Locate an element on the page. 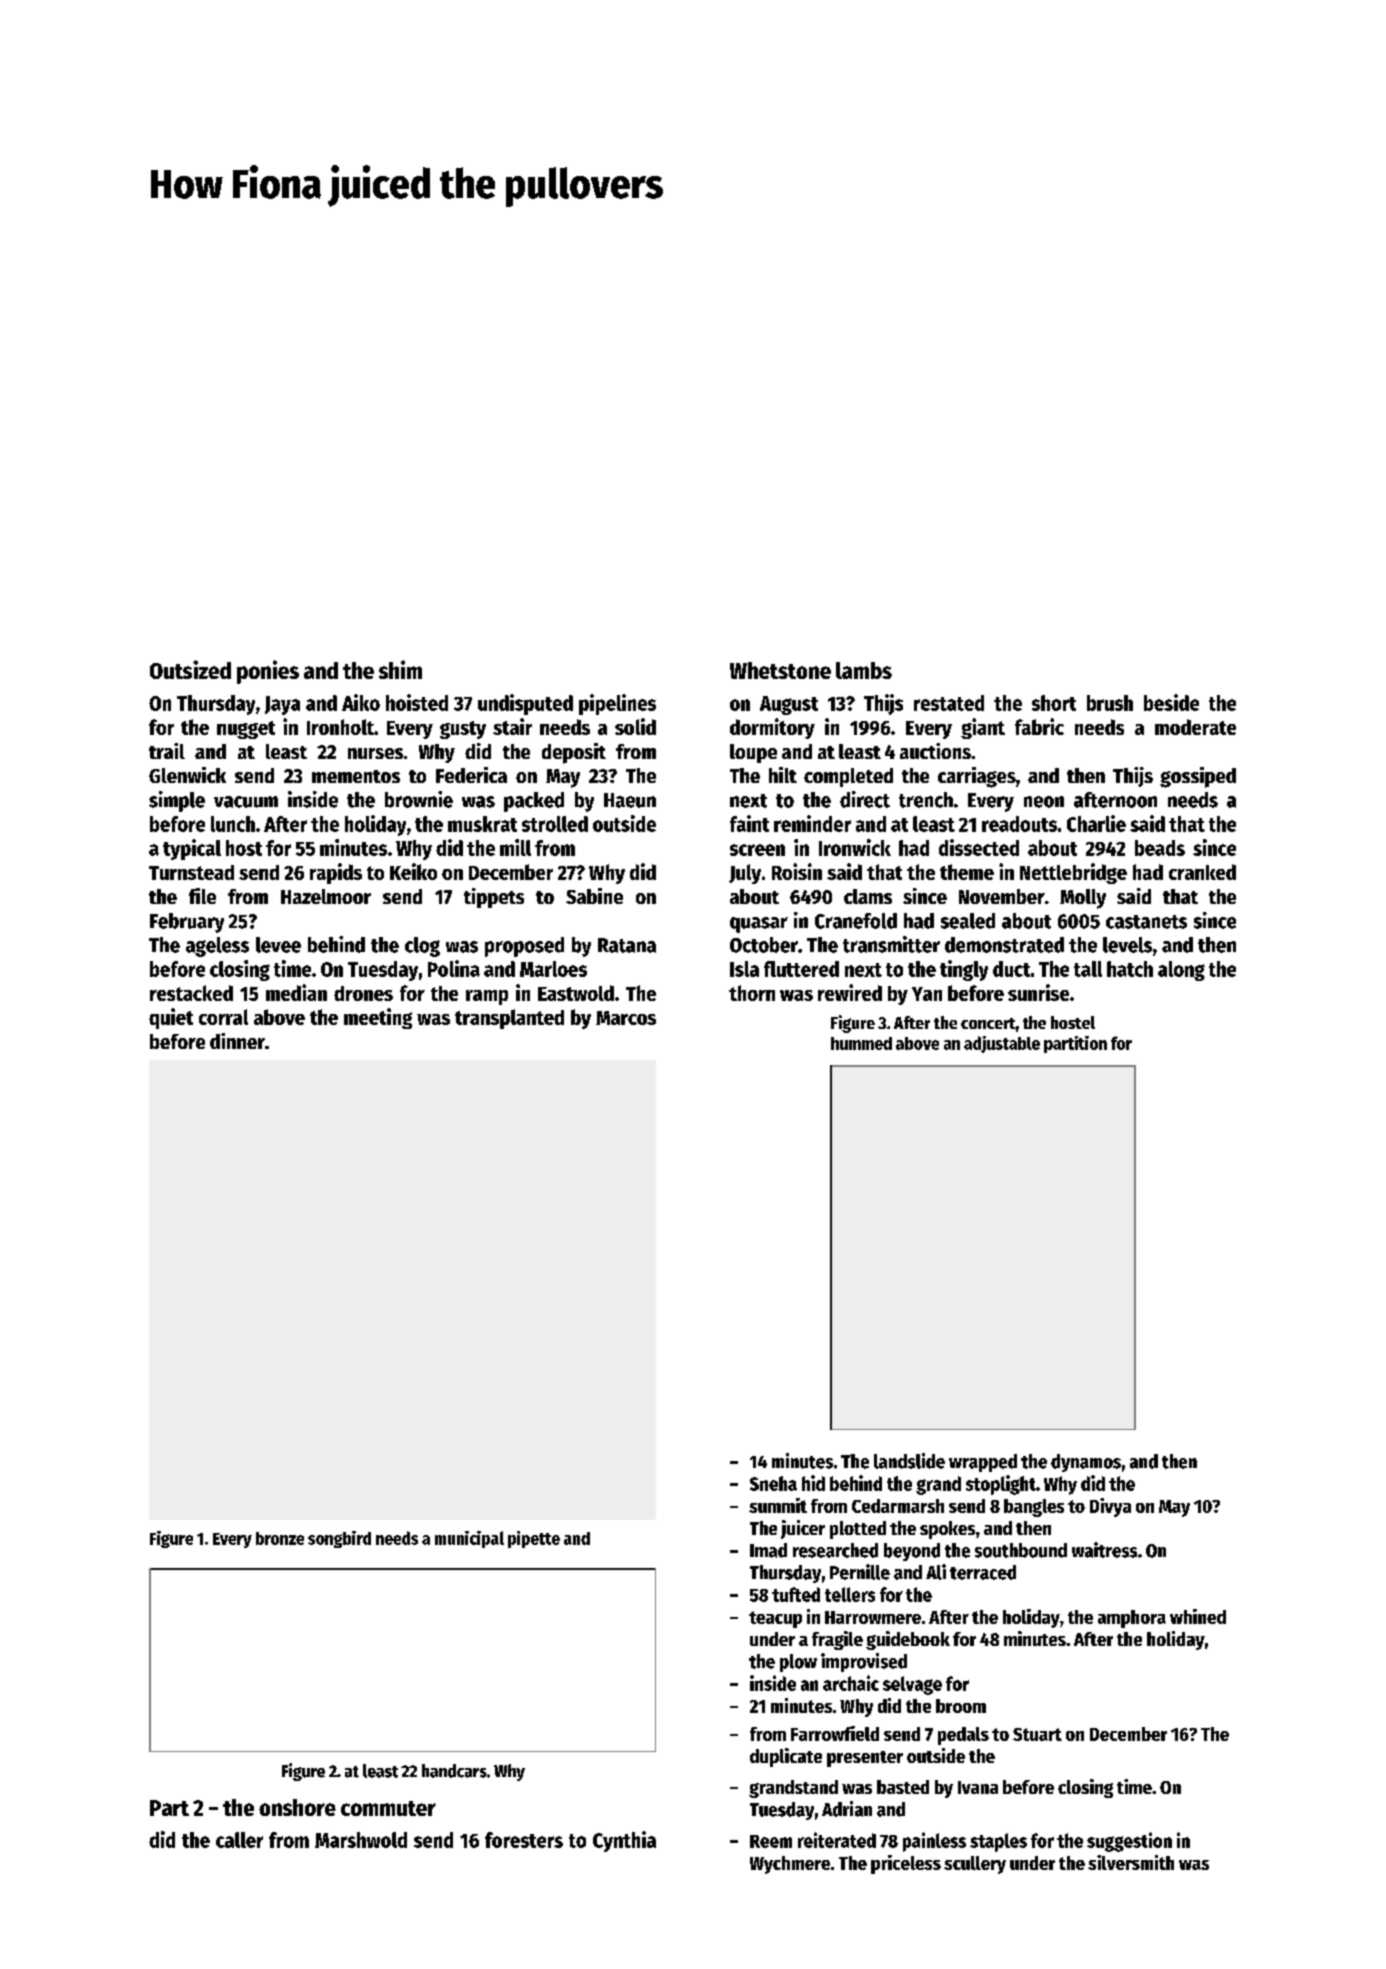 The width and height of the image is (1386, 1969). simple is located at coordinates (177, 801).
